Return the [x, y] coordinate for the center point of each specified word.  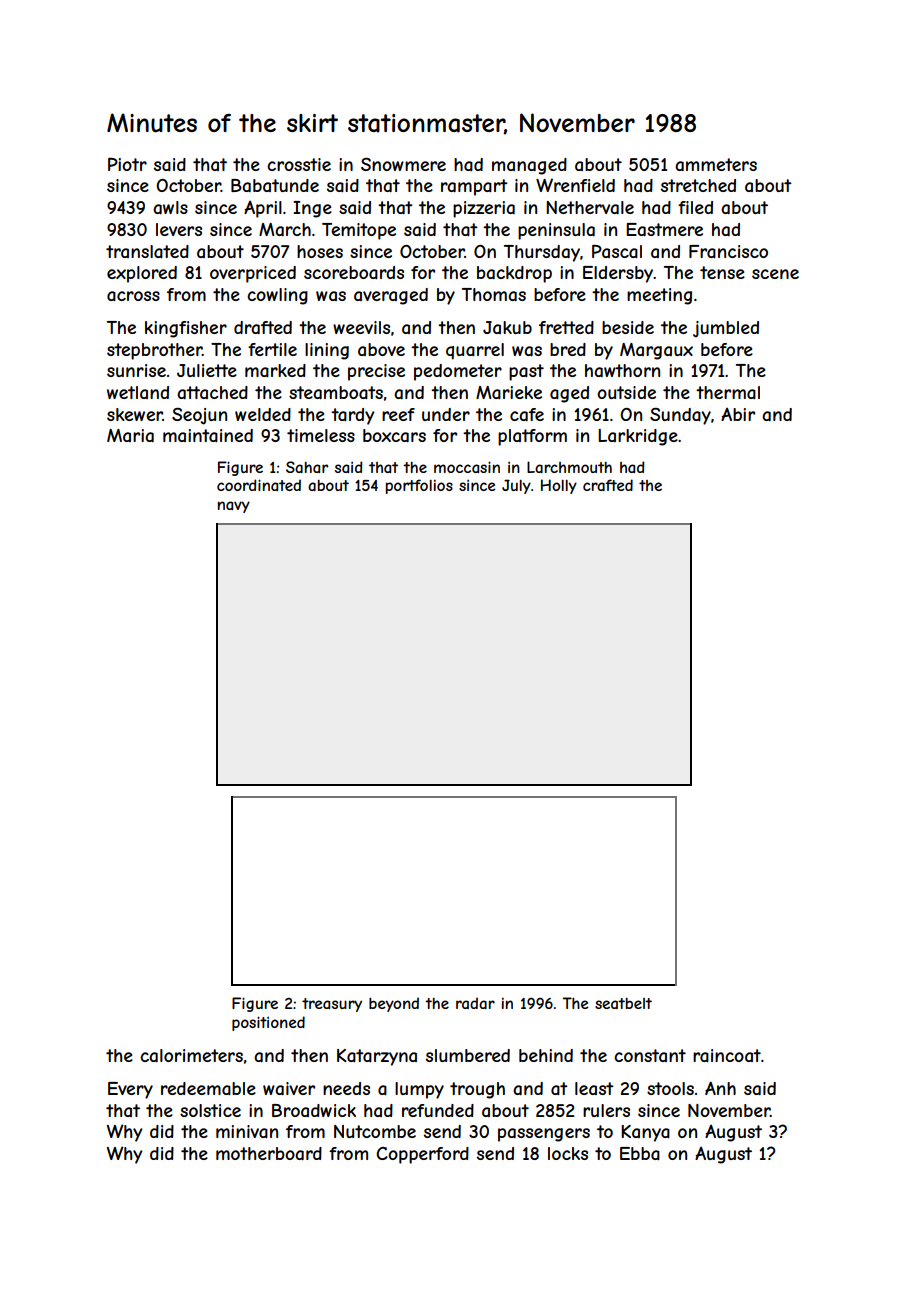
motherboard [269, 1153]
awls [170, 207]
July [516, 486]
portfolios [419, 486]
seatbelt [623, 1003]
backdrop [514, 274]
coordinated [259, 485]
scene [775, 274]
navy [234, 507]
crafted [608, 485]
